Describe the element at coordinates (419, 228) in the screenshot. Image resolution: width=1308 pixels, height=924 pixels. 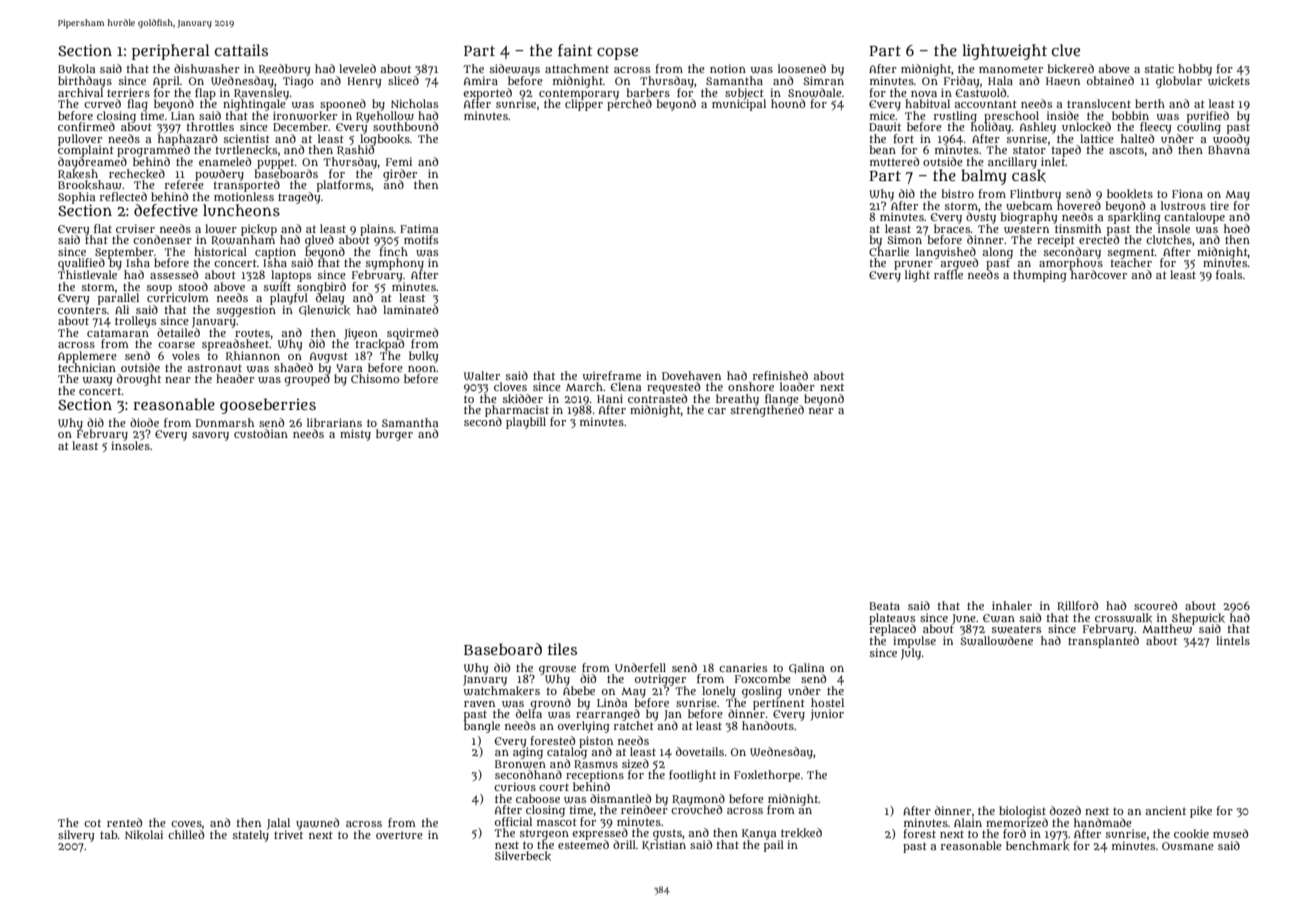
I see `Fatima` at that location.
